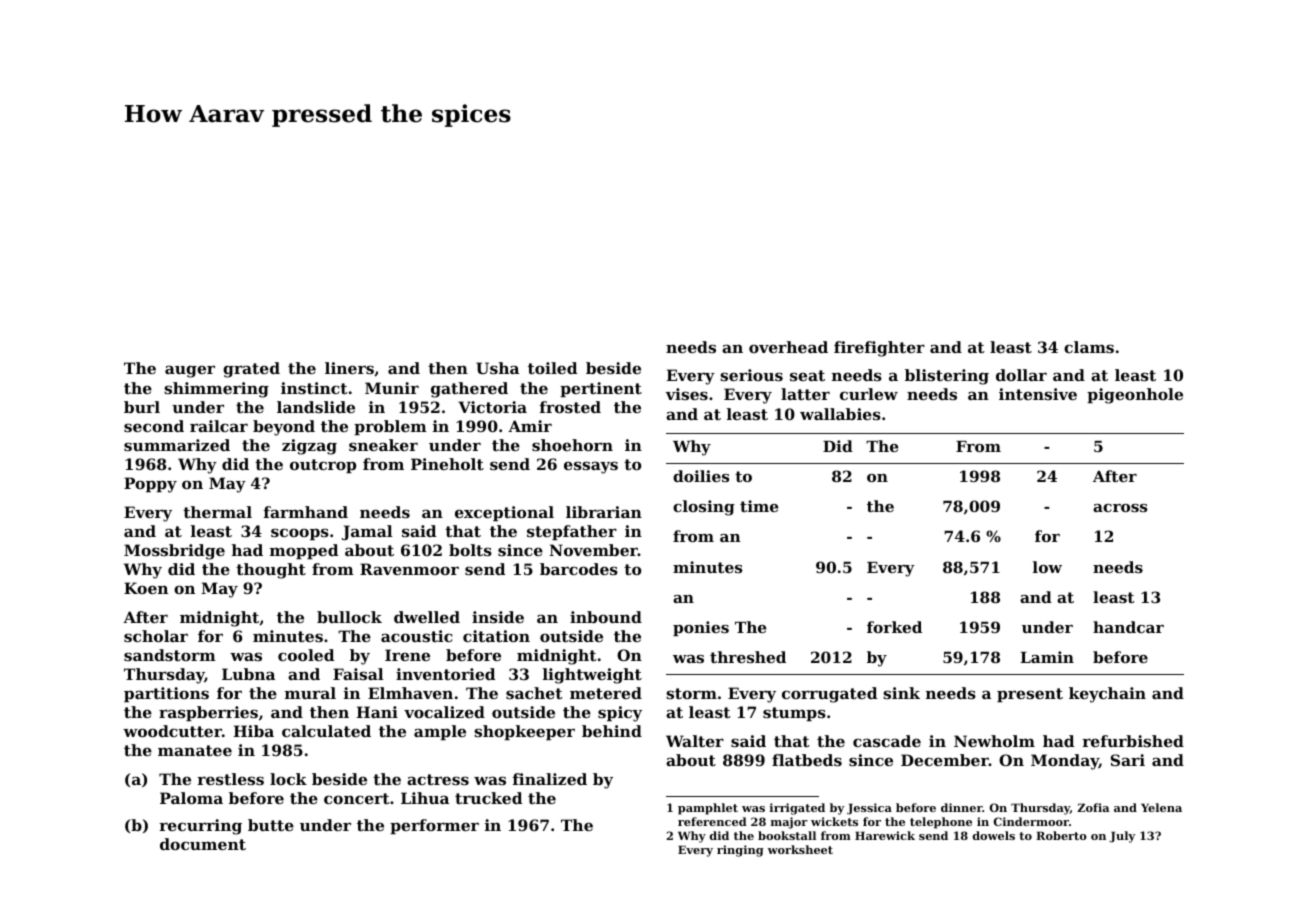 The image size is (1308, 924). Describe the element at coordinates (740, 851) in the screenshot. I see `ringing` at that location.
